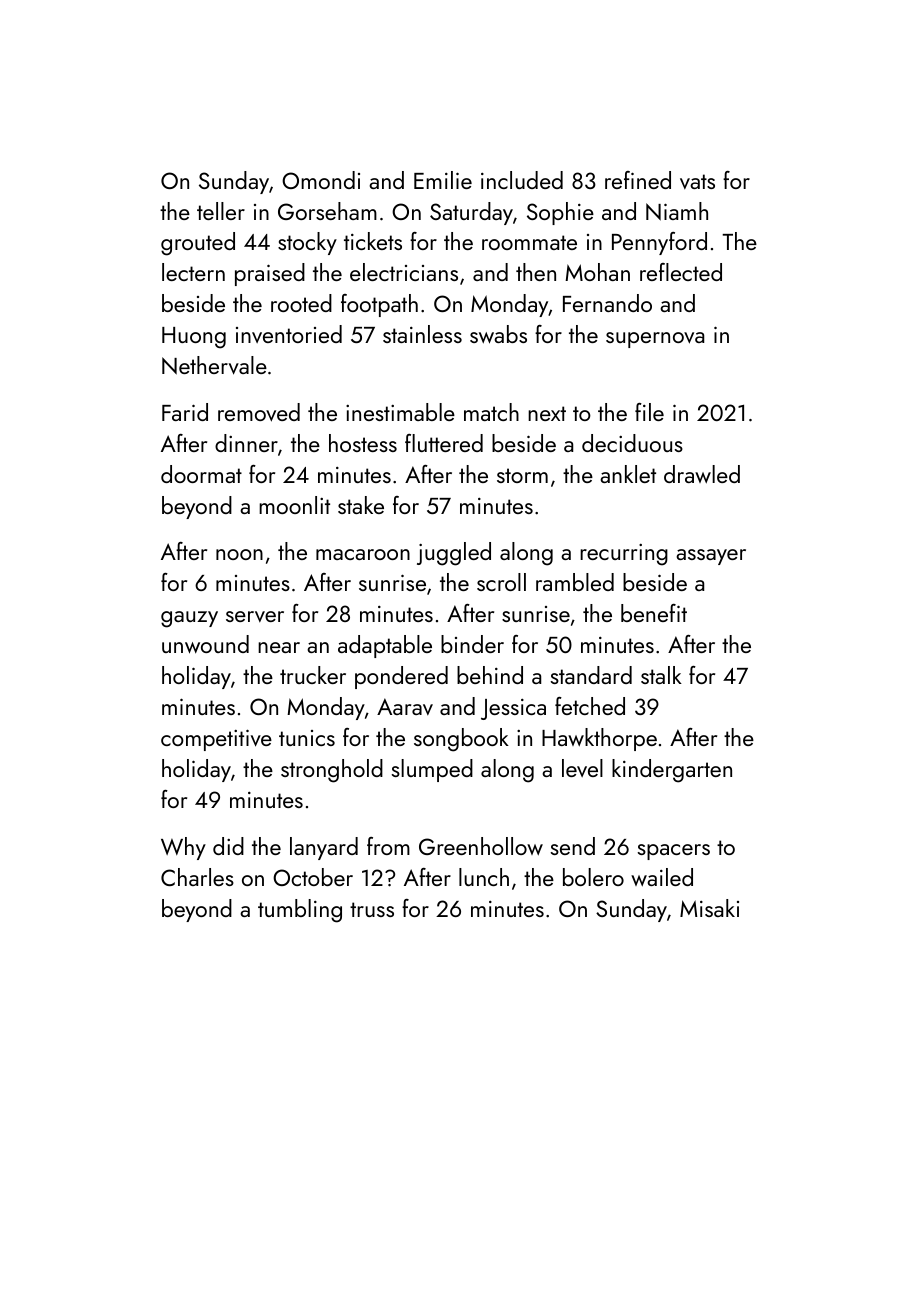 This screenshot has width=924, height=1311. What do you see at coordinates (300, 911) in the screenshot?
I see `tumbling` at bounding box center [300, 911].
